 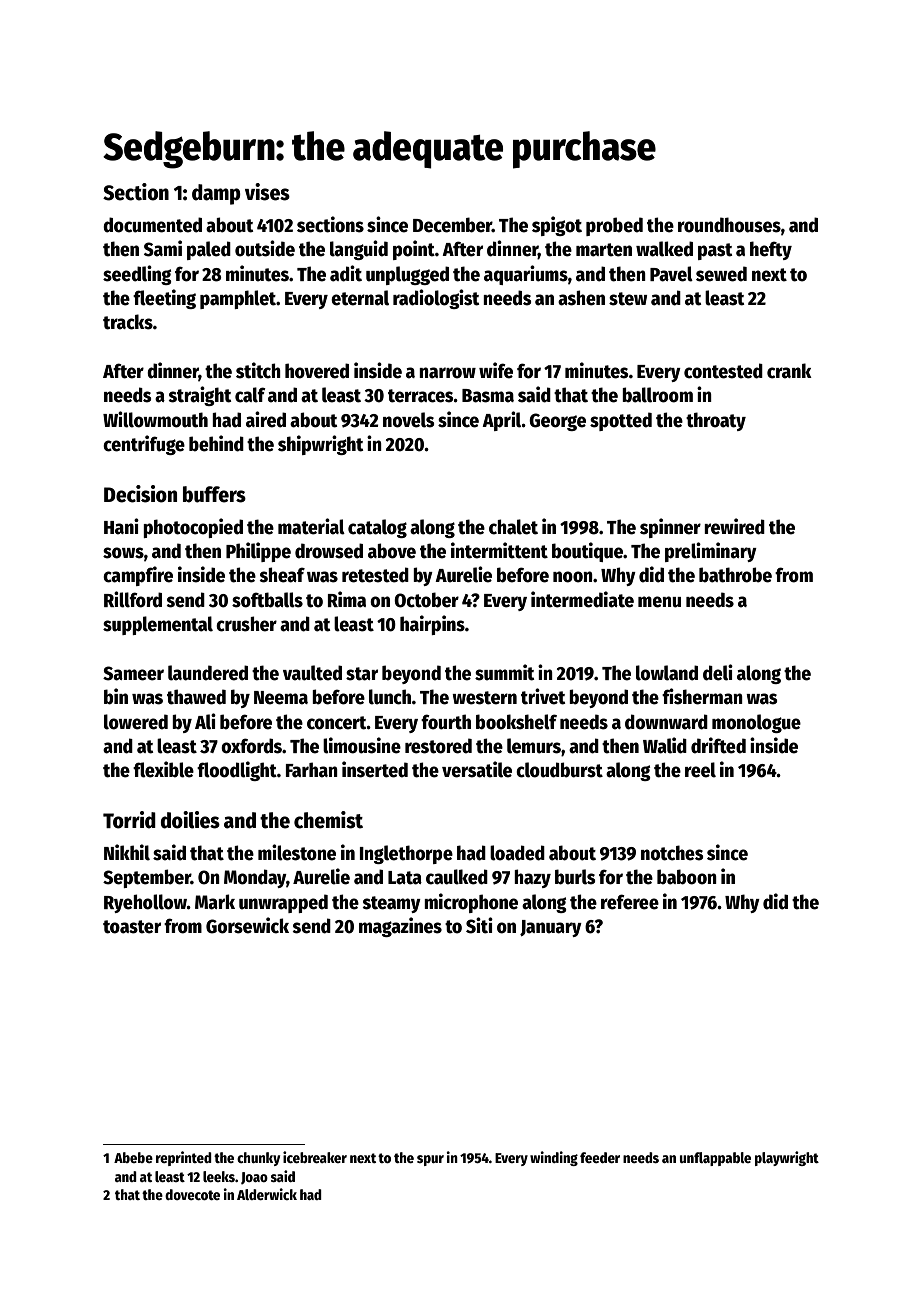 I want to click on hovered, so click(x=317, y=371).
